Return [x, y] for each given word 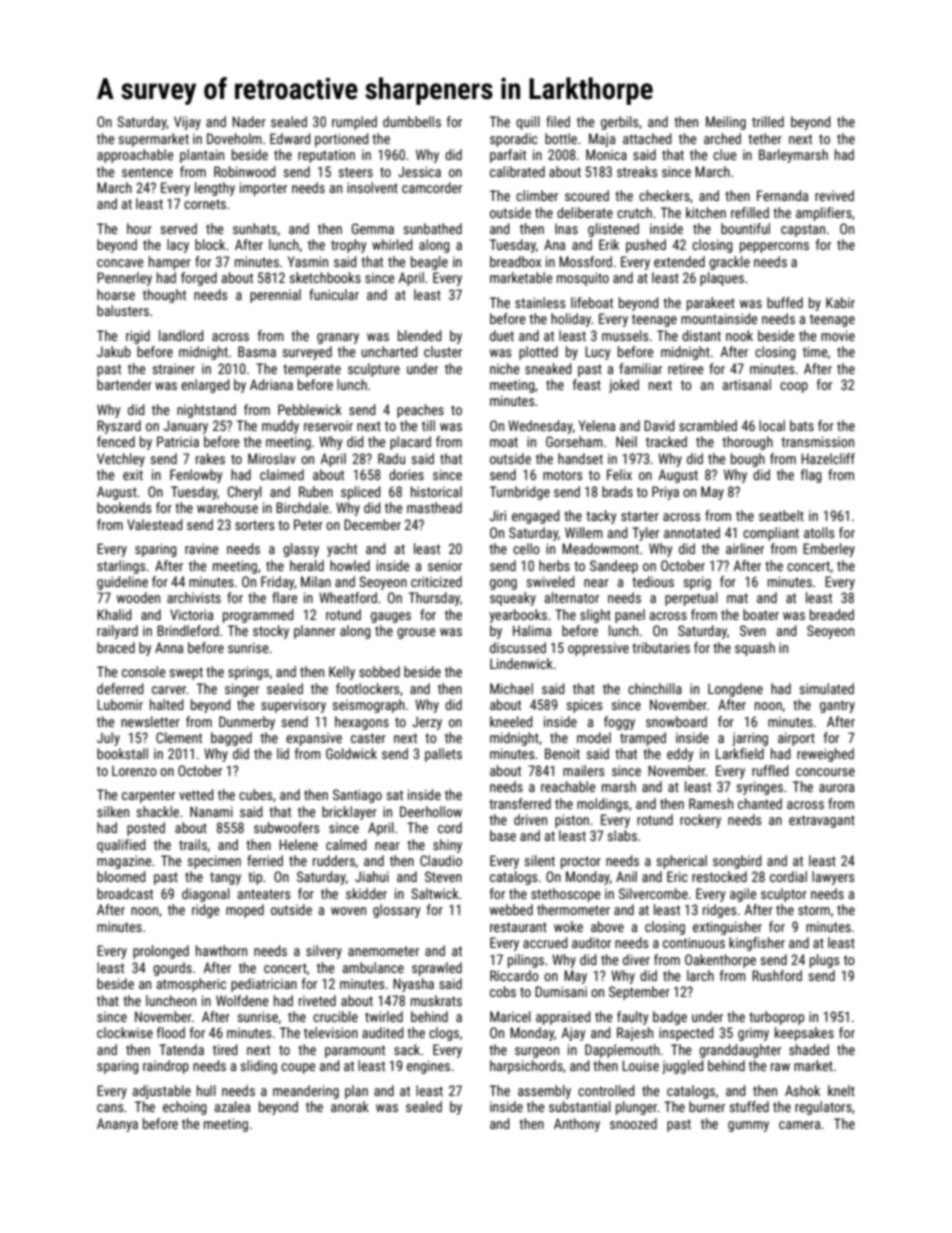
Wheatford [348, 597]
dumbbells [412, 121]
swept [186, 673]
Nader [249, 121]
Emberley [829, 550]
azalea [232, 1106]
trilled [768, 121]
